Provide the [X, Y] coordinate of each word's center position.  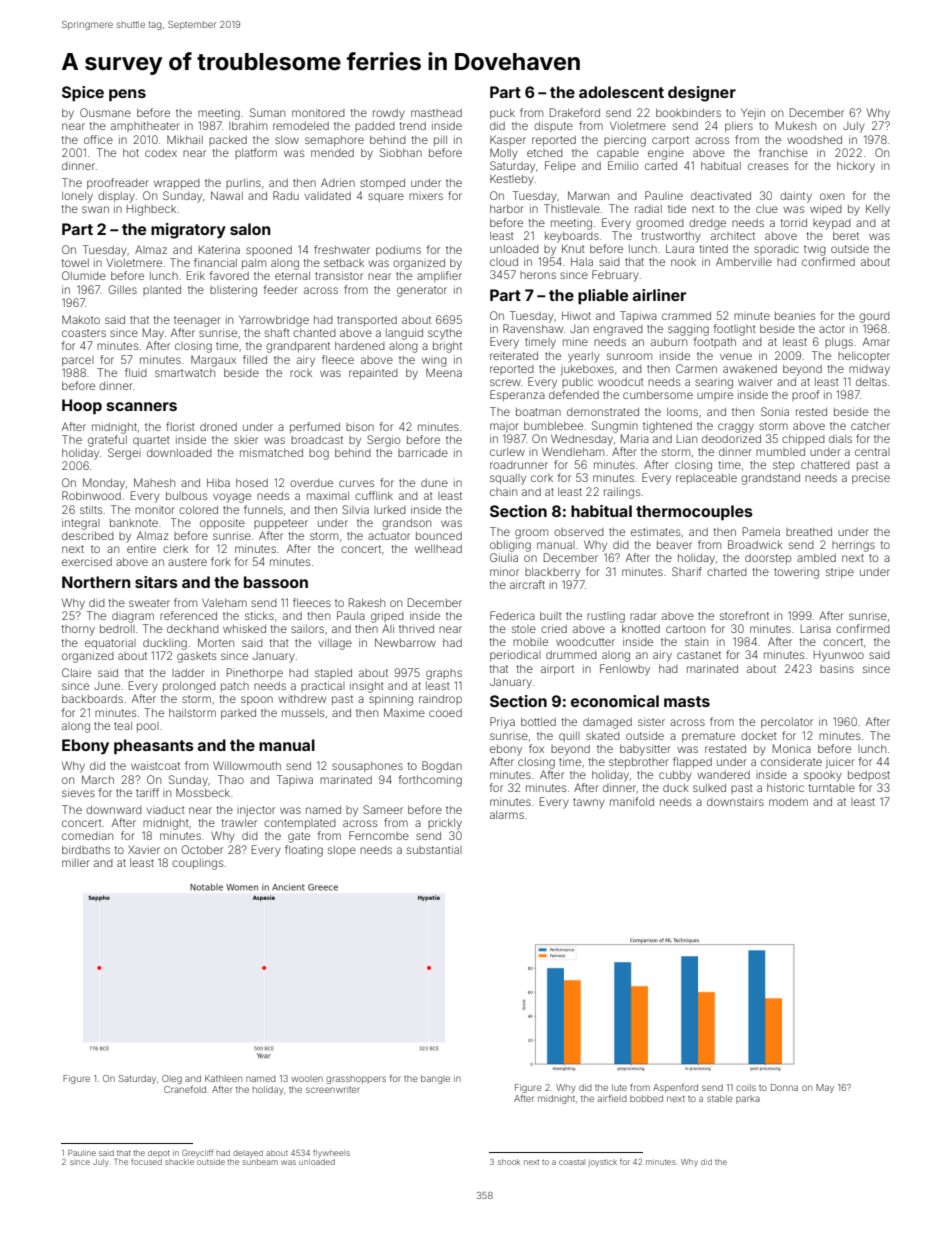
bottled [538, 722]
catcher [870, 426]
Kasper [508, 140]
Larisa [816, 628]
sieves [78, 792]
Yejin [753, 114]
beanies [795, 316]
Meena [444, 372]
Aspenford [675, 1088]
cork [542, 478]
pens [127, 95]
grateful [107, 441]
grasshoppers [356, 1079]
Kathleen [223, 1078]
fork [221, 561]
